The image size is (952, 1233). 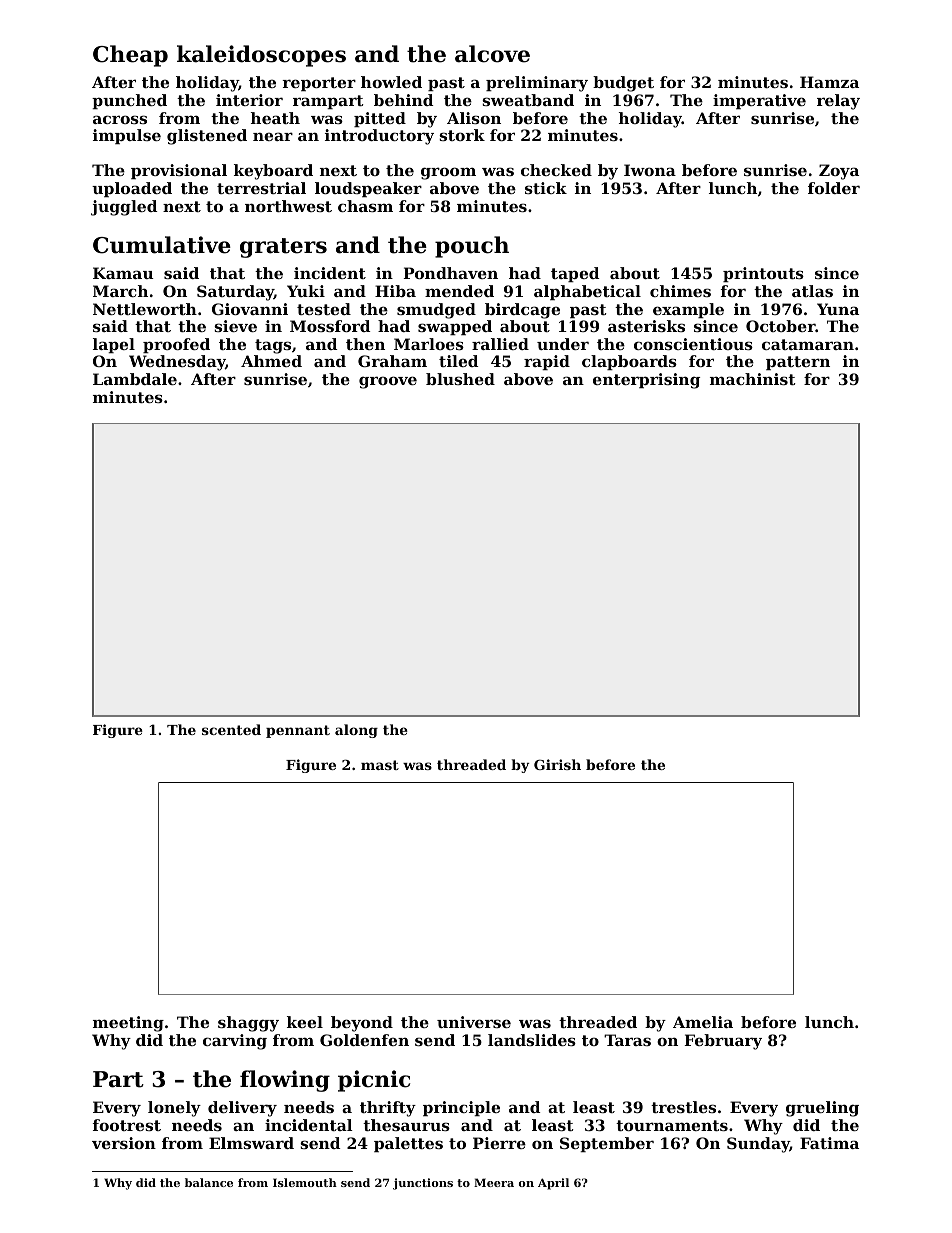 What do you see at coordinates (650, 170) in the screenshot?
I see `Iwona` at bounding box center [650, 170].
